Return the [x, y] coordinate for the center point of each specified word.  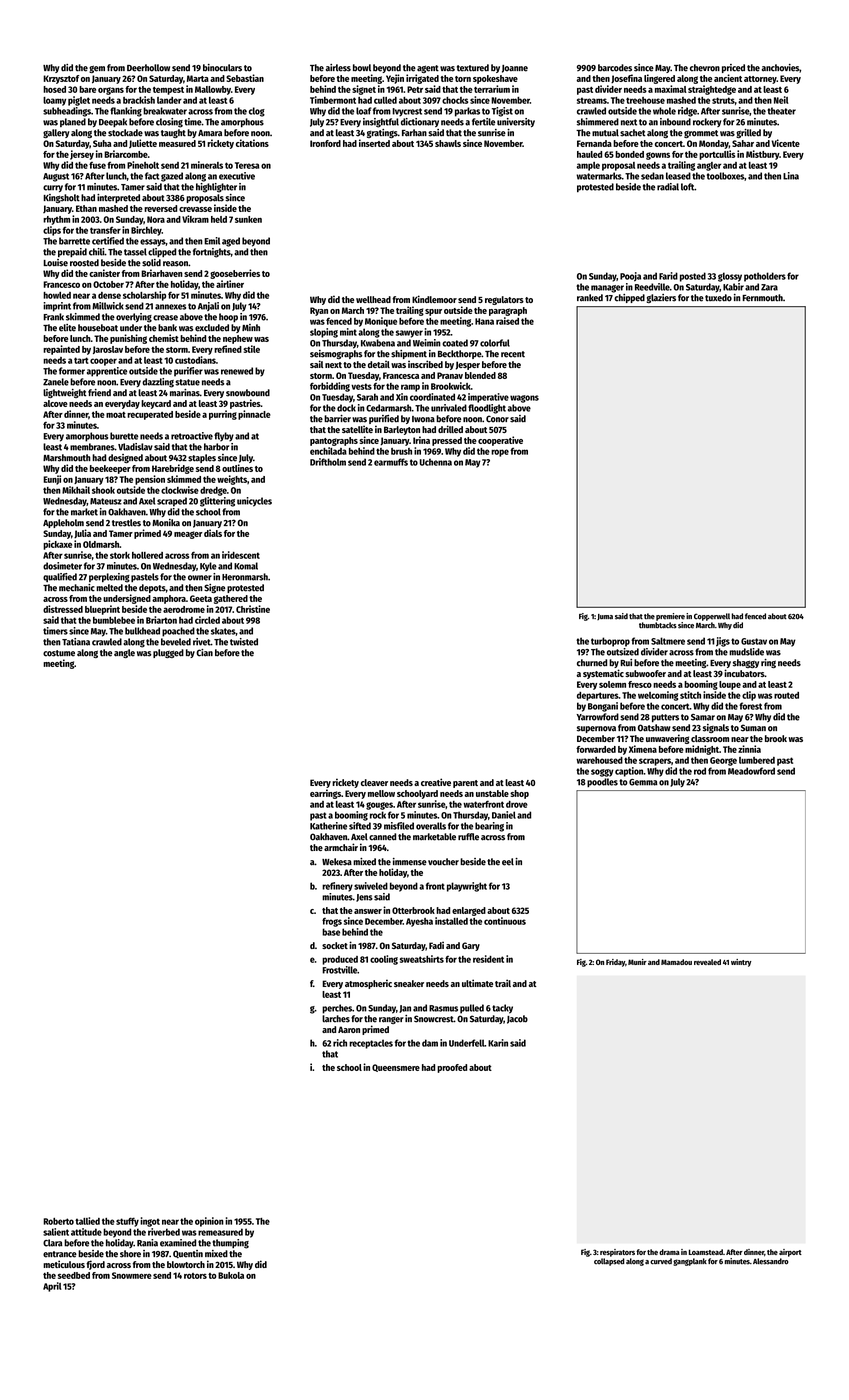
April [52, 1287]
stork [120, 555]
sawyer [409, 334]
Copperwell [712, 617]
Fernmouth [762, 298]
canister [104, 273]
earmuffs [391, 462]
